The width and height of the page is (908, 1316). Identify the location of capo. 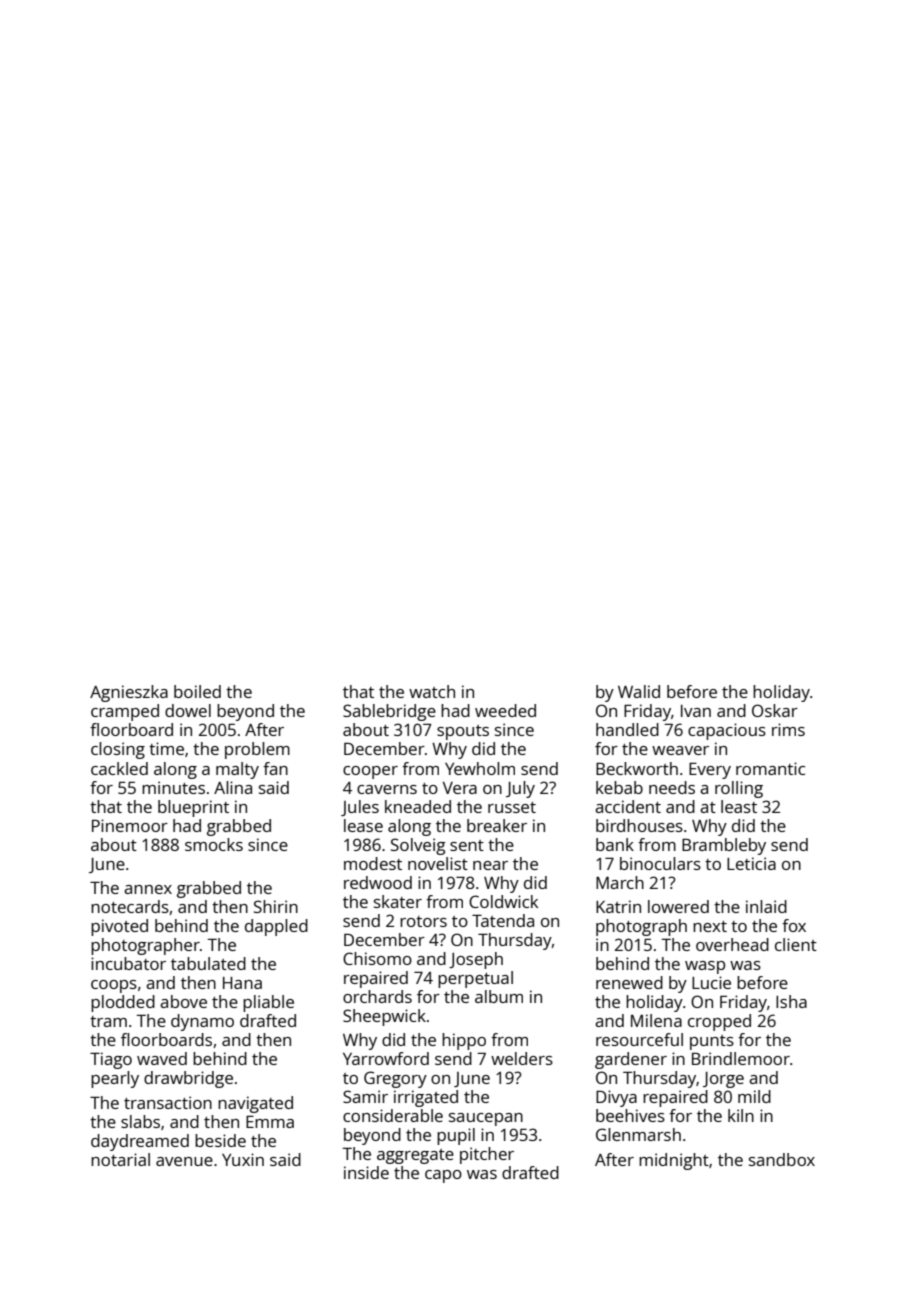
(443, 1176).
